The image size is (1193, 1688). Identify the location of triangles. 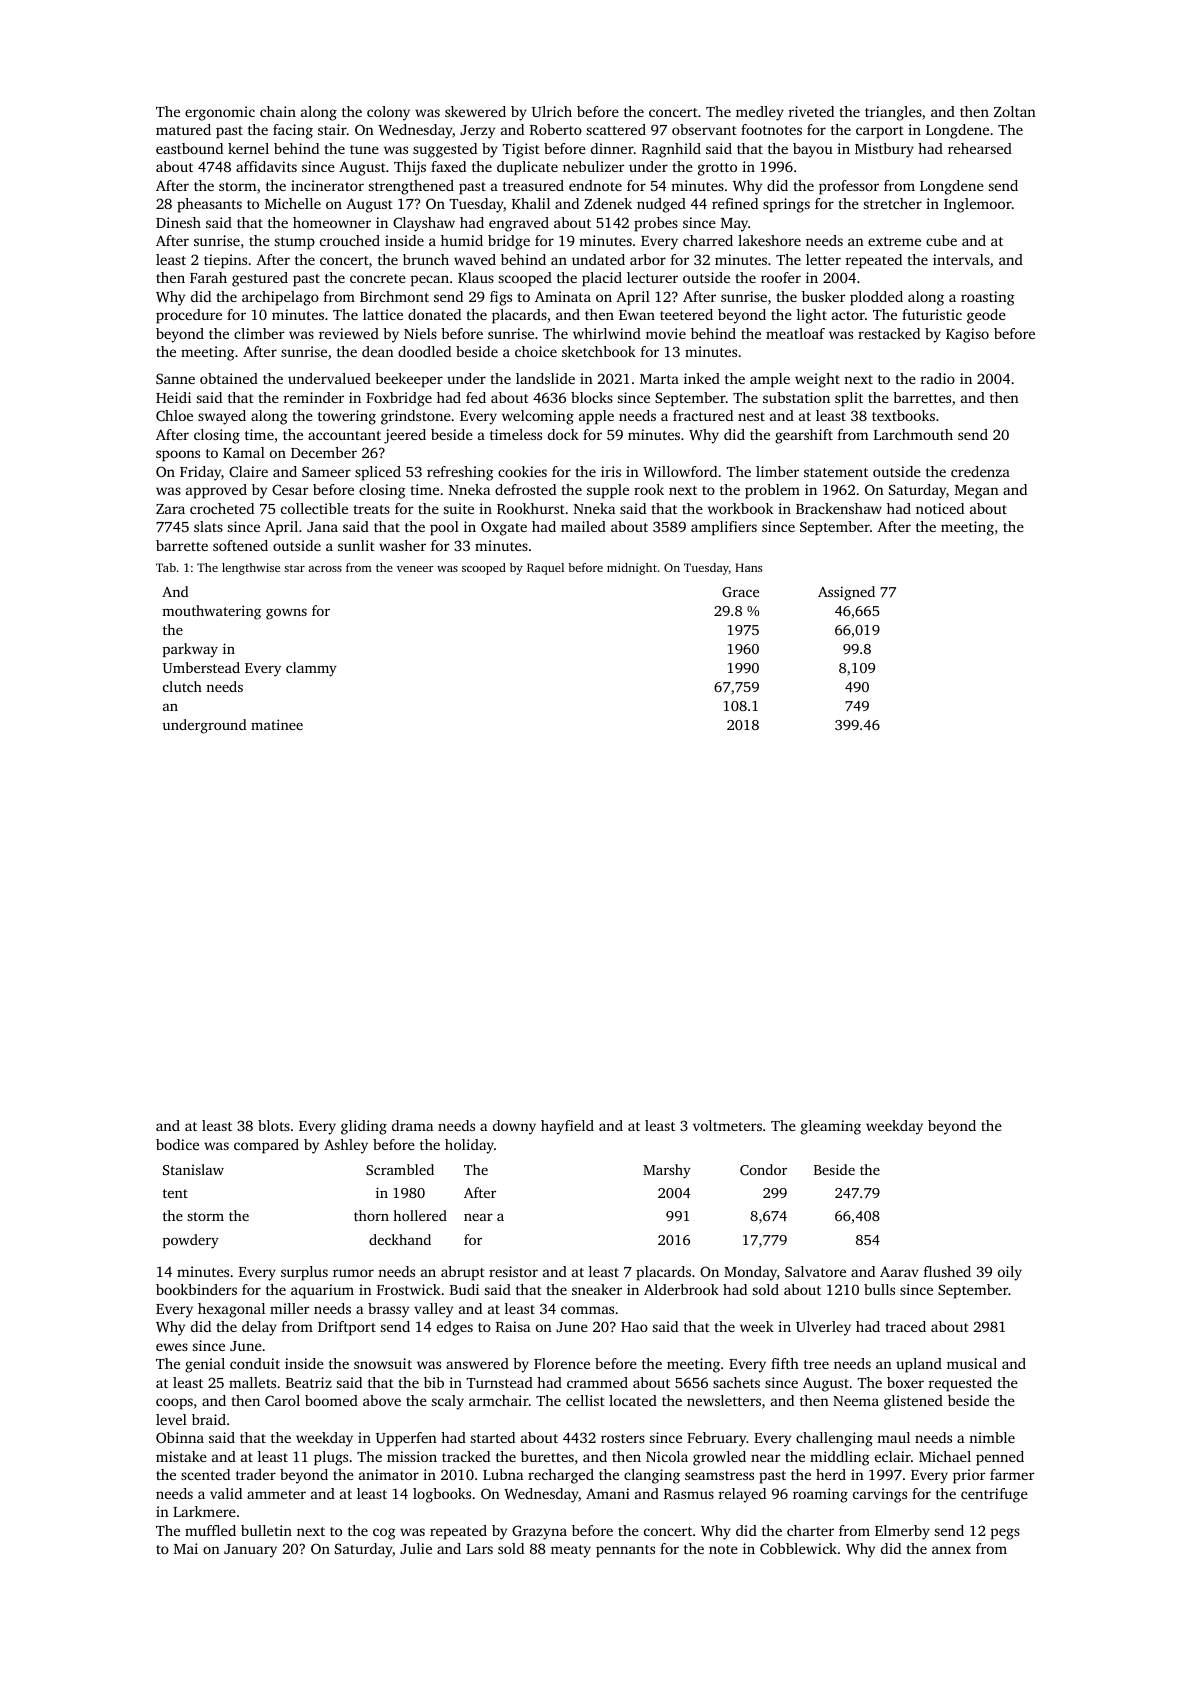
(893, 113).
